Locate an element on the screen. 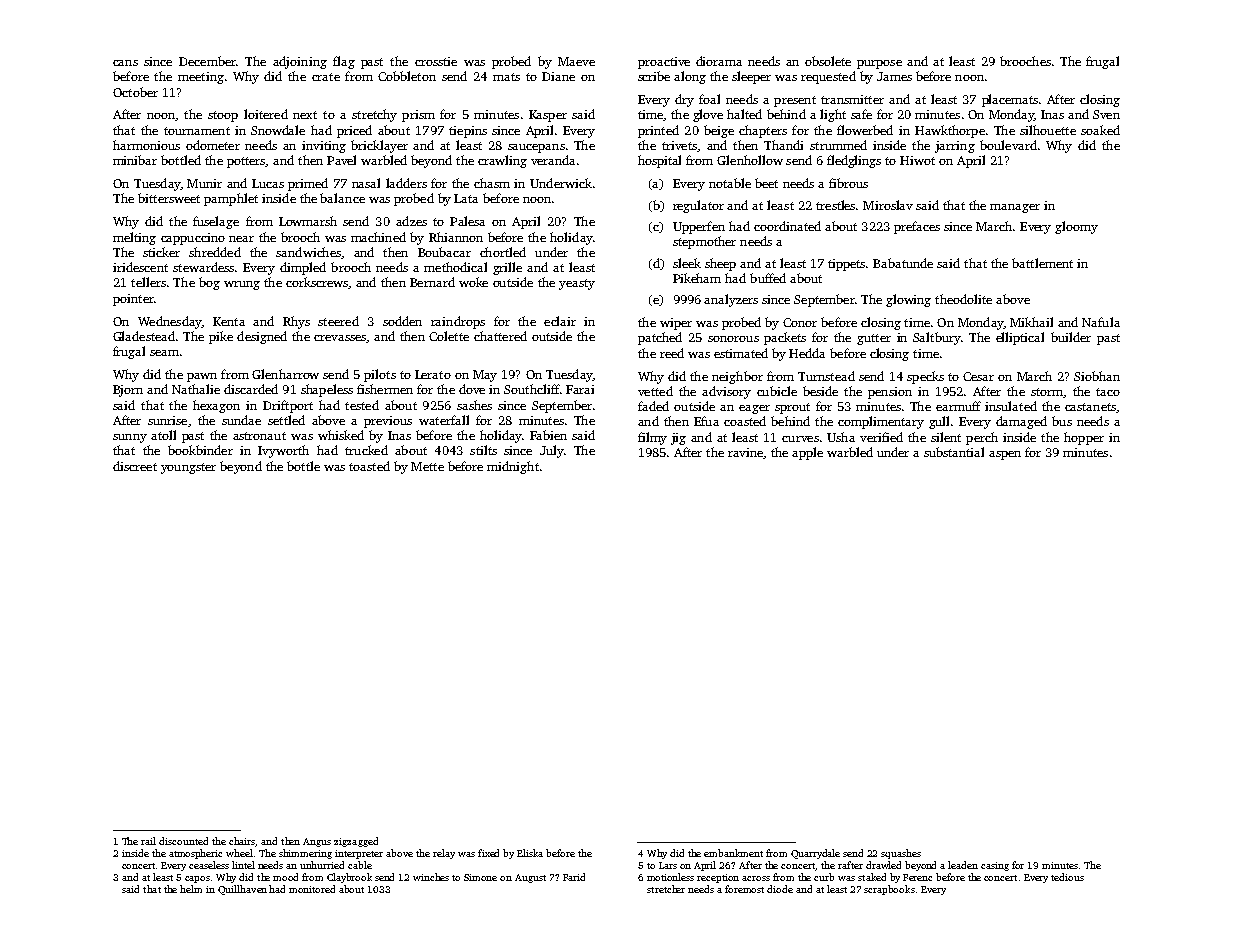  astronaut is located at coordinates (259, 436).
